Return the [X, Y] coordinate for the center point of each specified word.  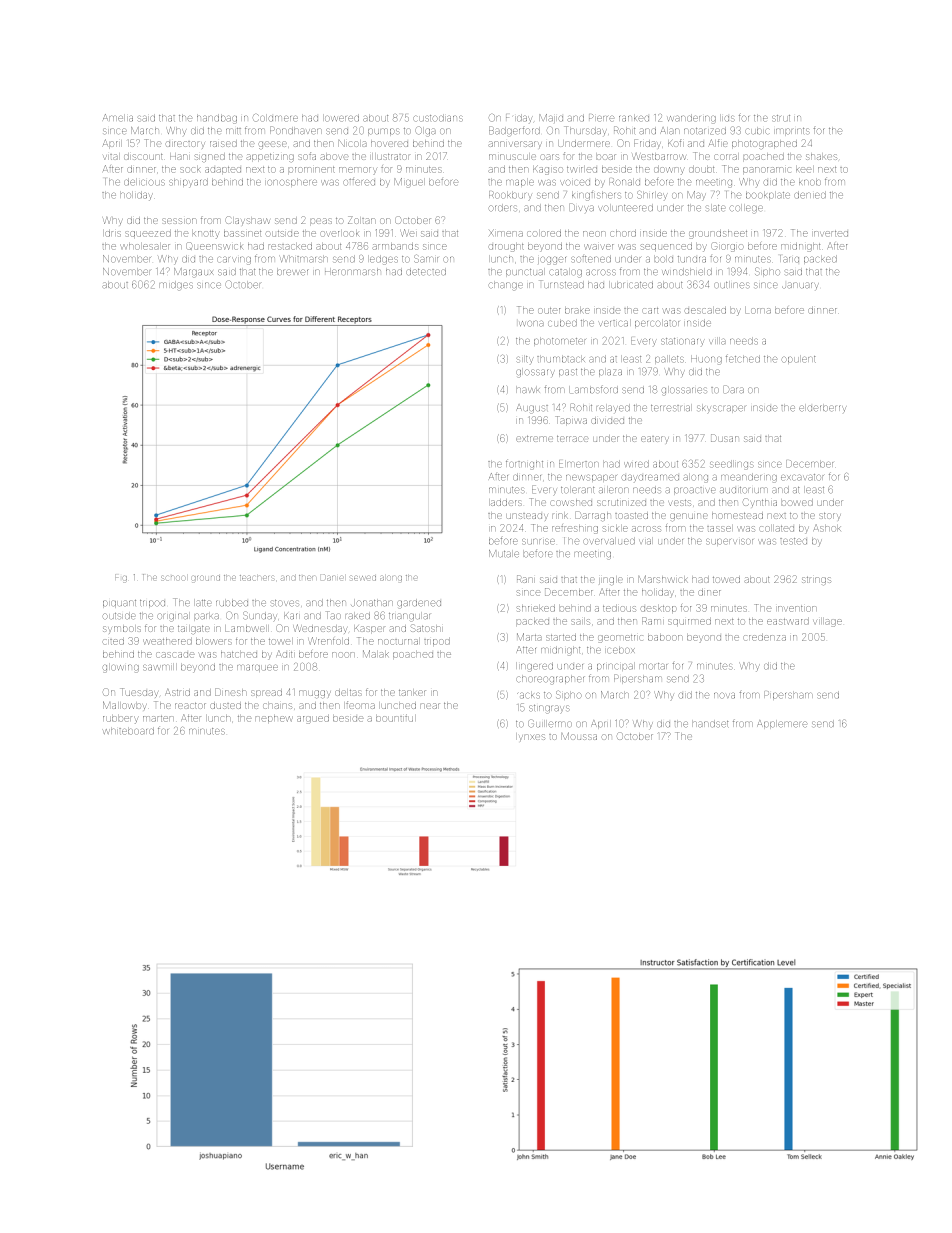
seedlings [731, 464]
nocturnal [398, 642]
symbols [122, 630]
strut [781, 118]
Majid [551, 118]
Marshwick [663, 579]
